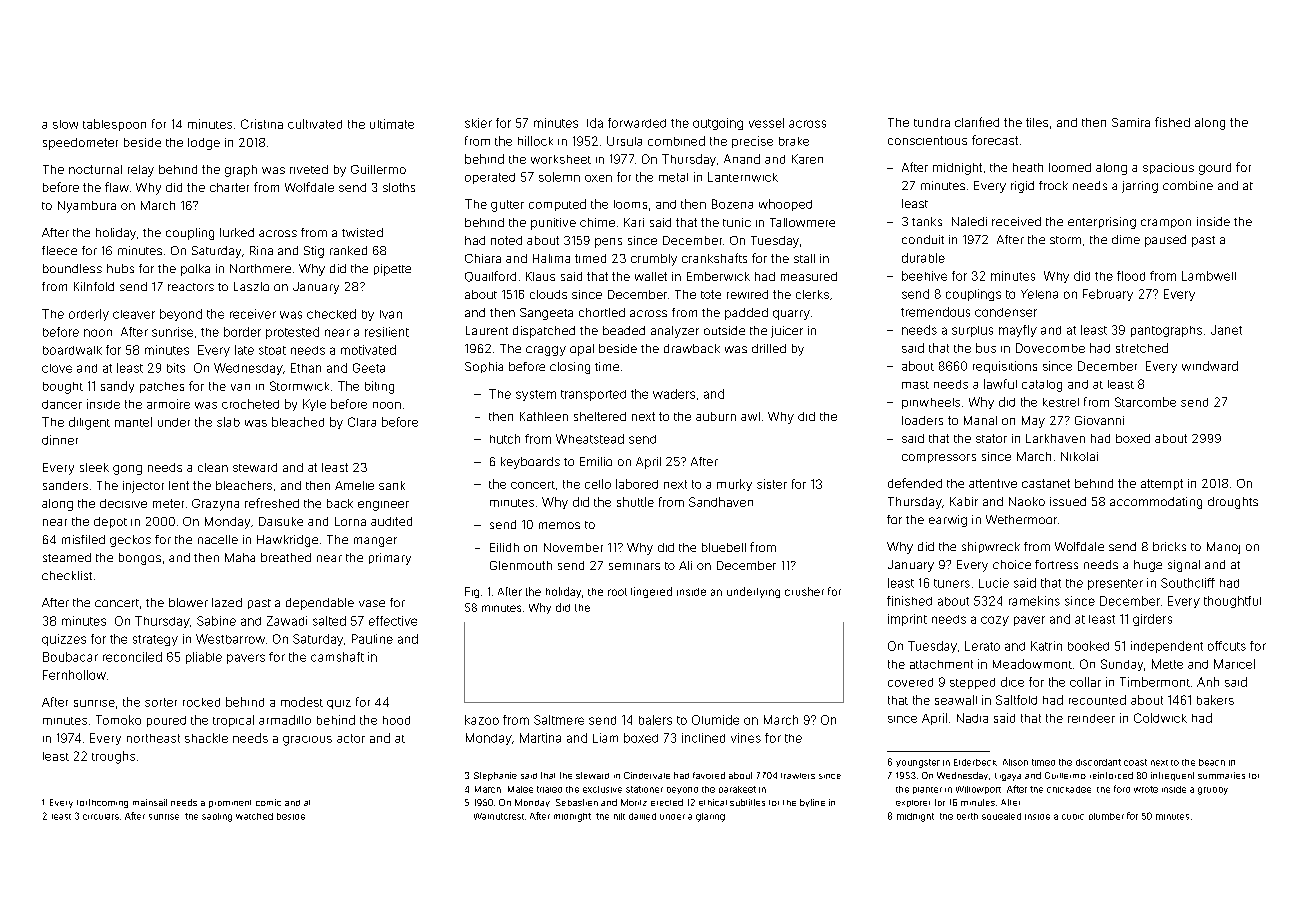  Describe the element at coordinates (642, 816) in the page. I see `dallied` at that location.
